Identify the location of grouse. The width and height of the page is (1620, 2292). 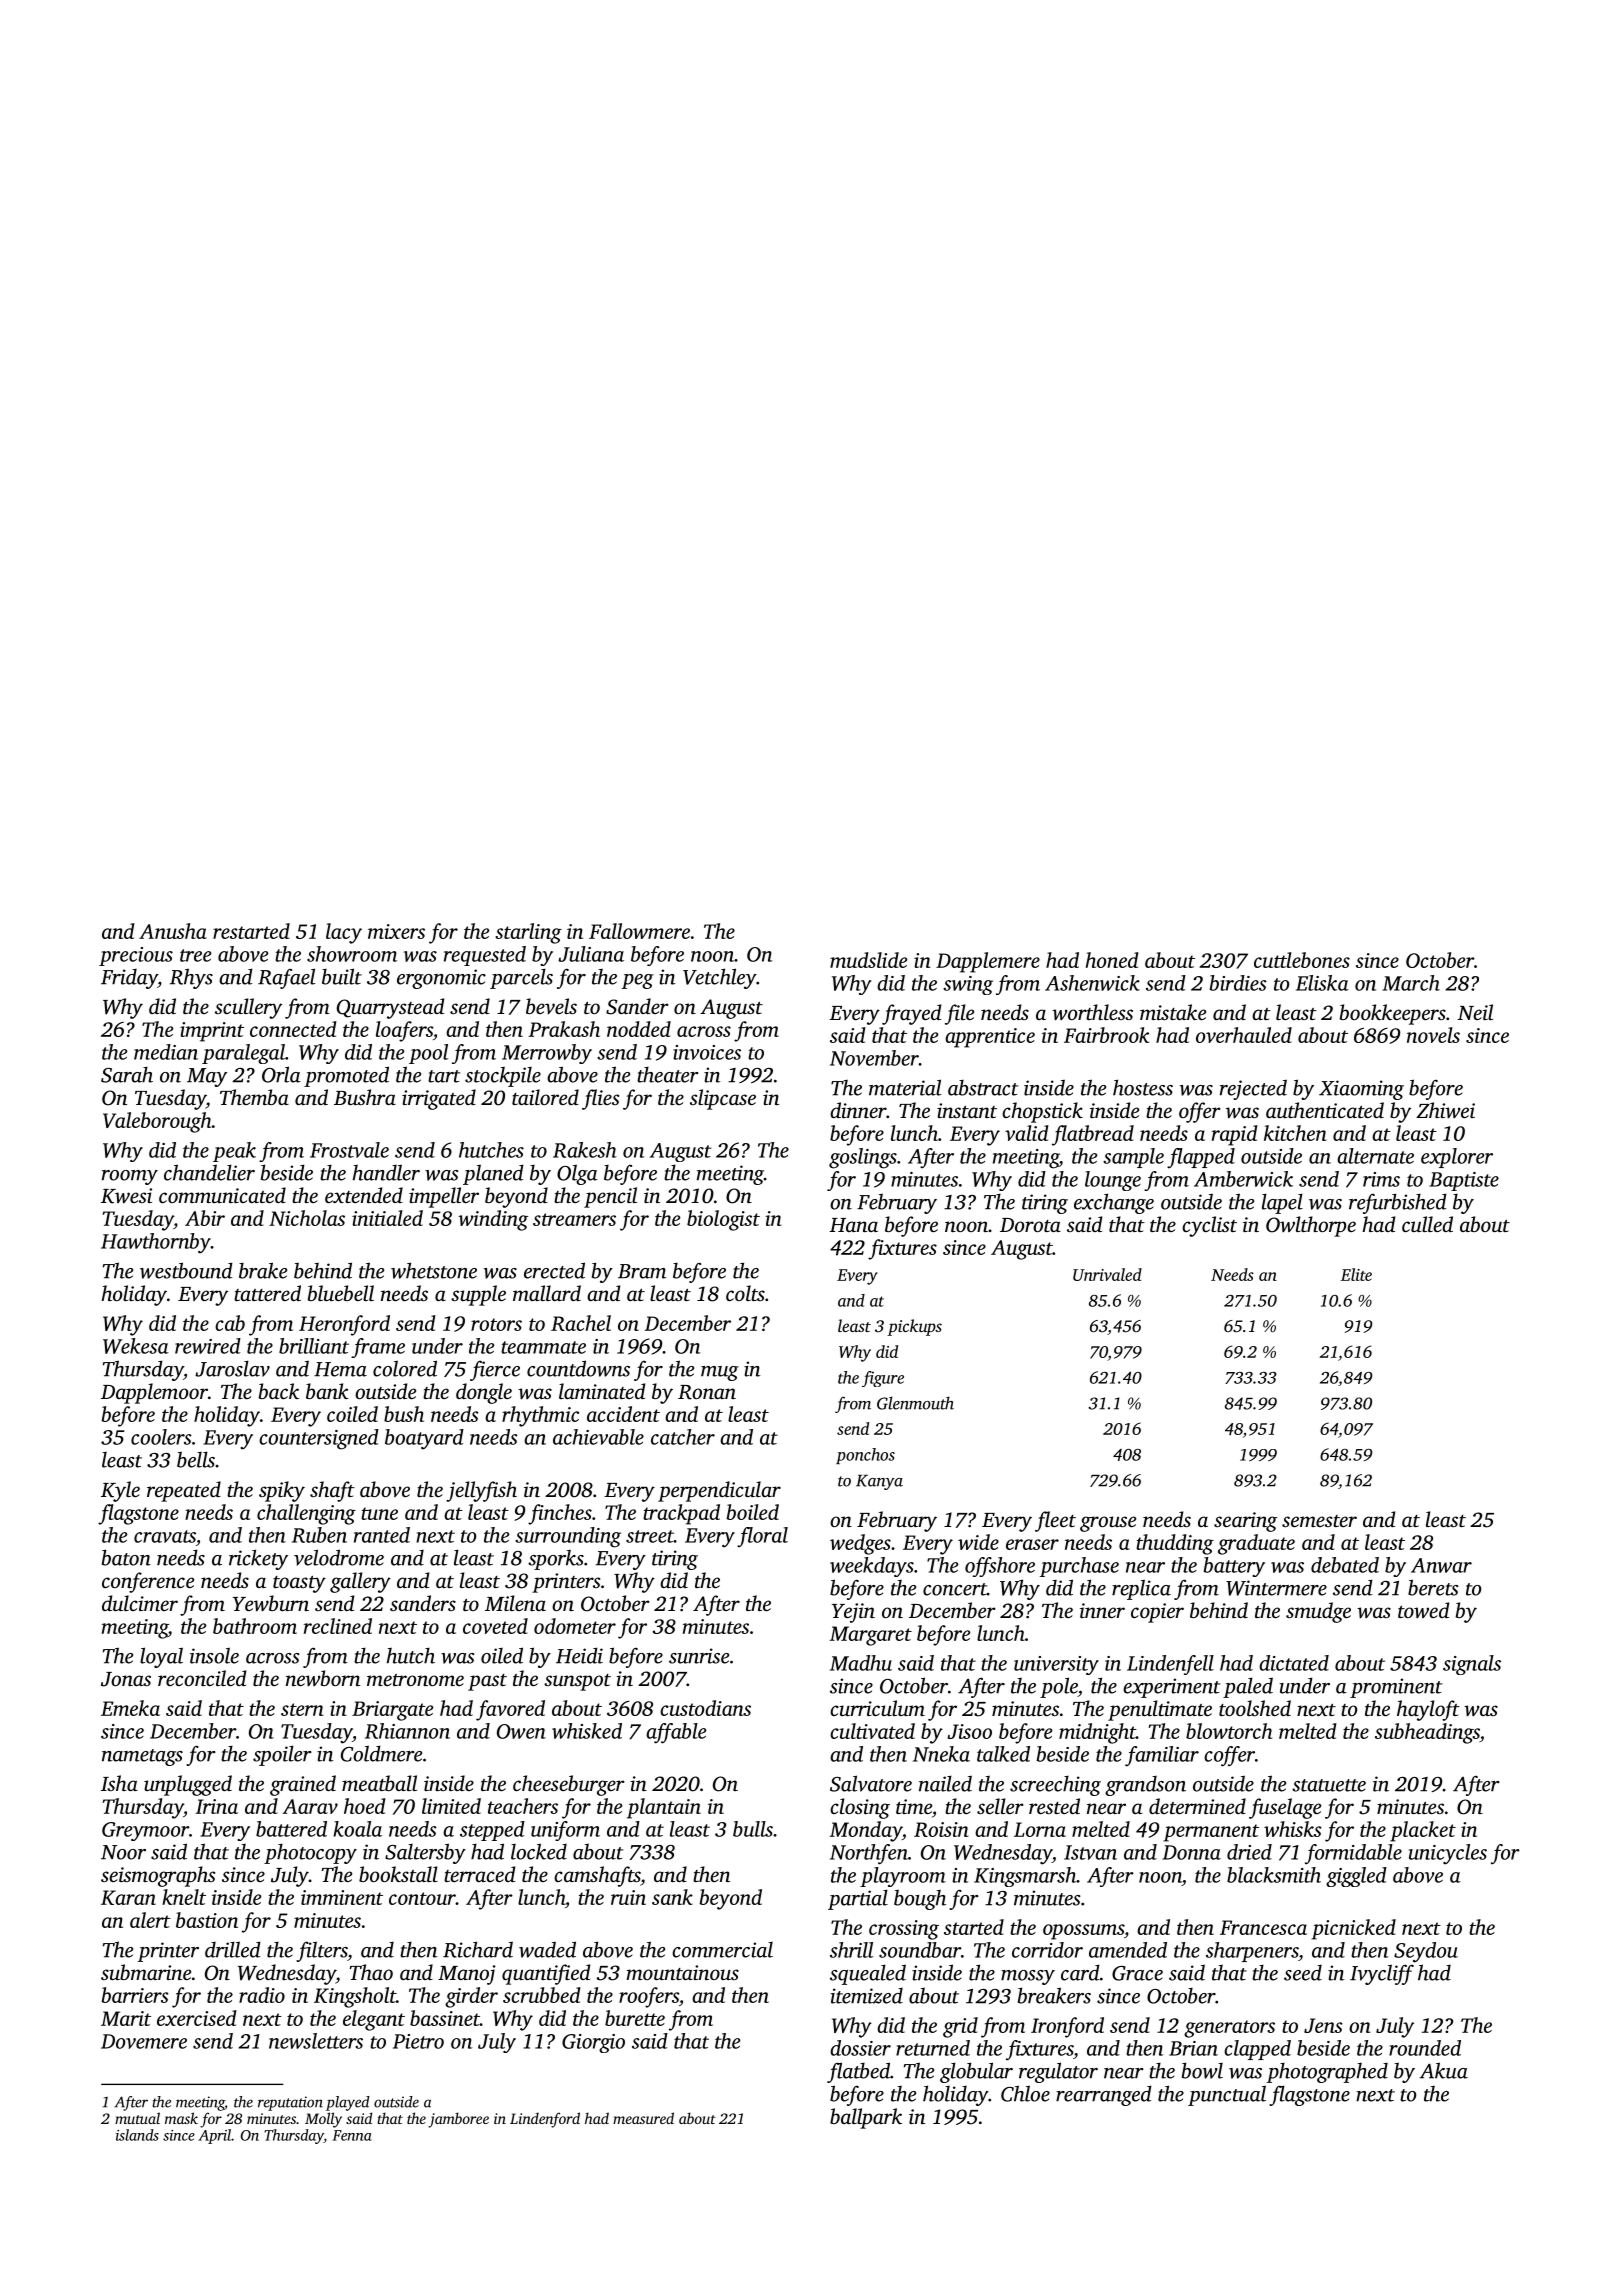
(1108, 1524).
